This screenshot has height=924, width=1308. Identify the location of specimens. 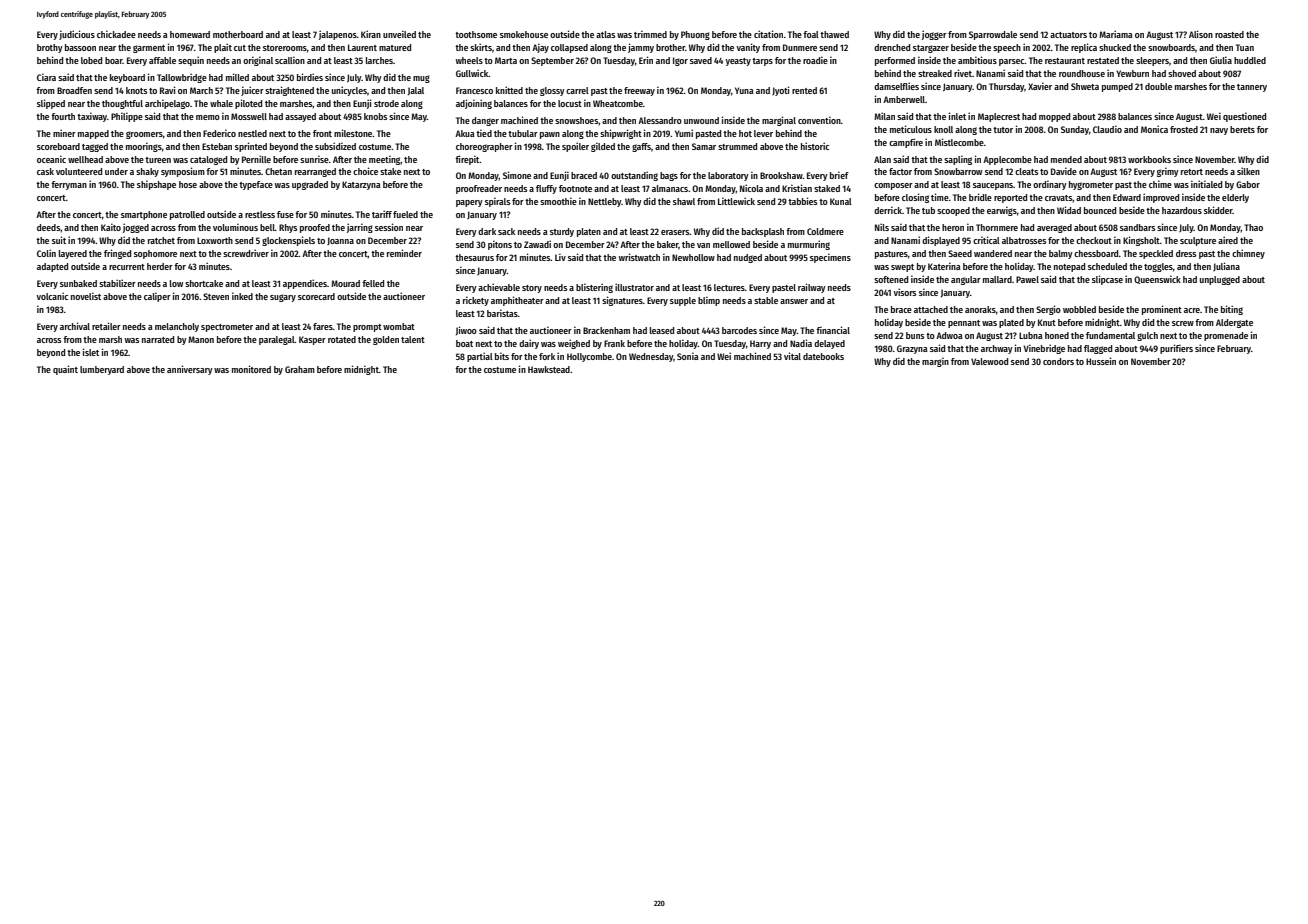
(830, 258).
